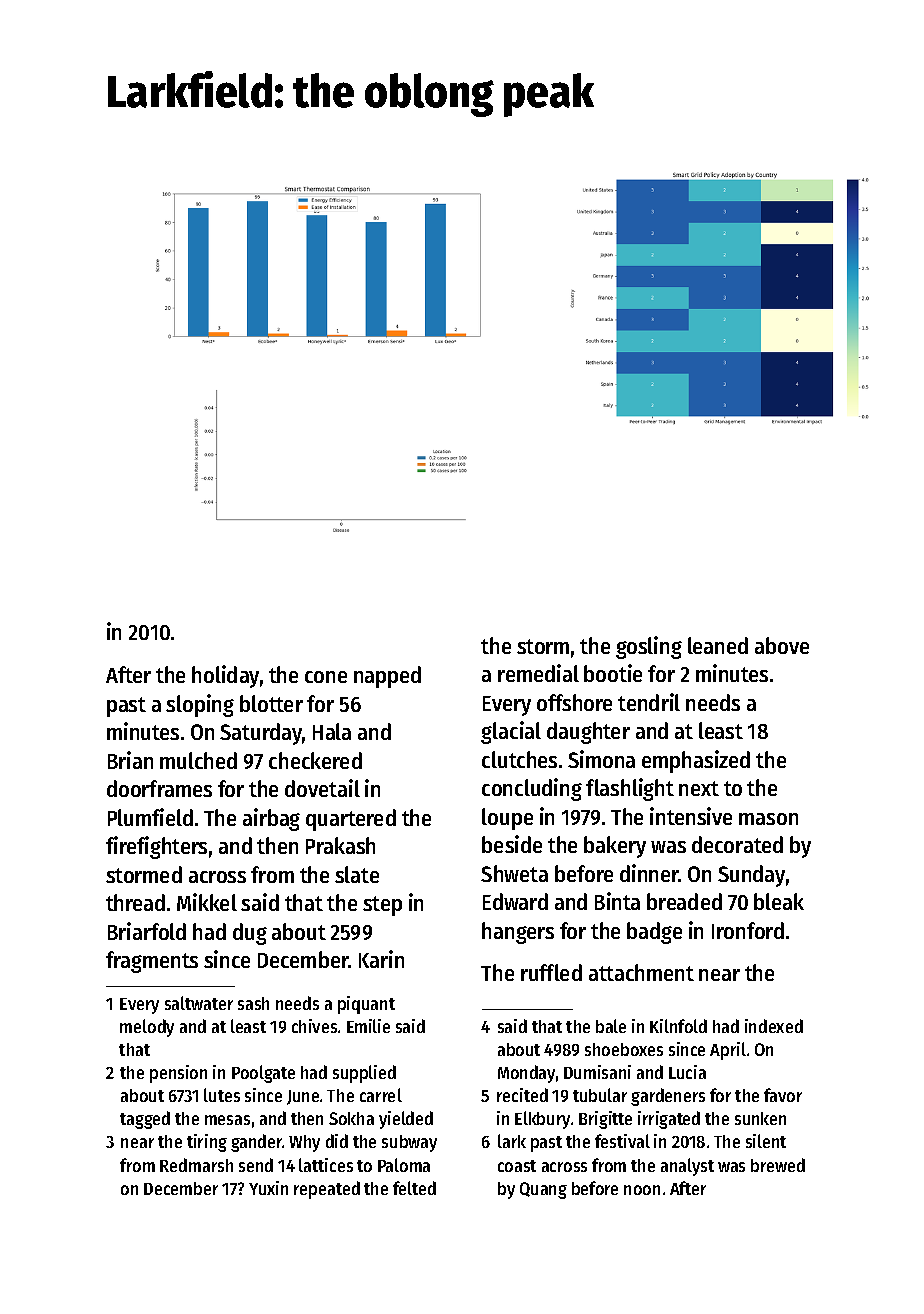  I want to click on holiday, so click(225, 676).
